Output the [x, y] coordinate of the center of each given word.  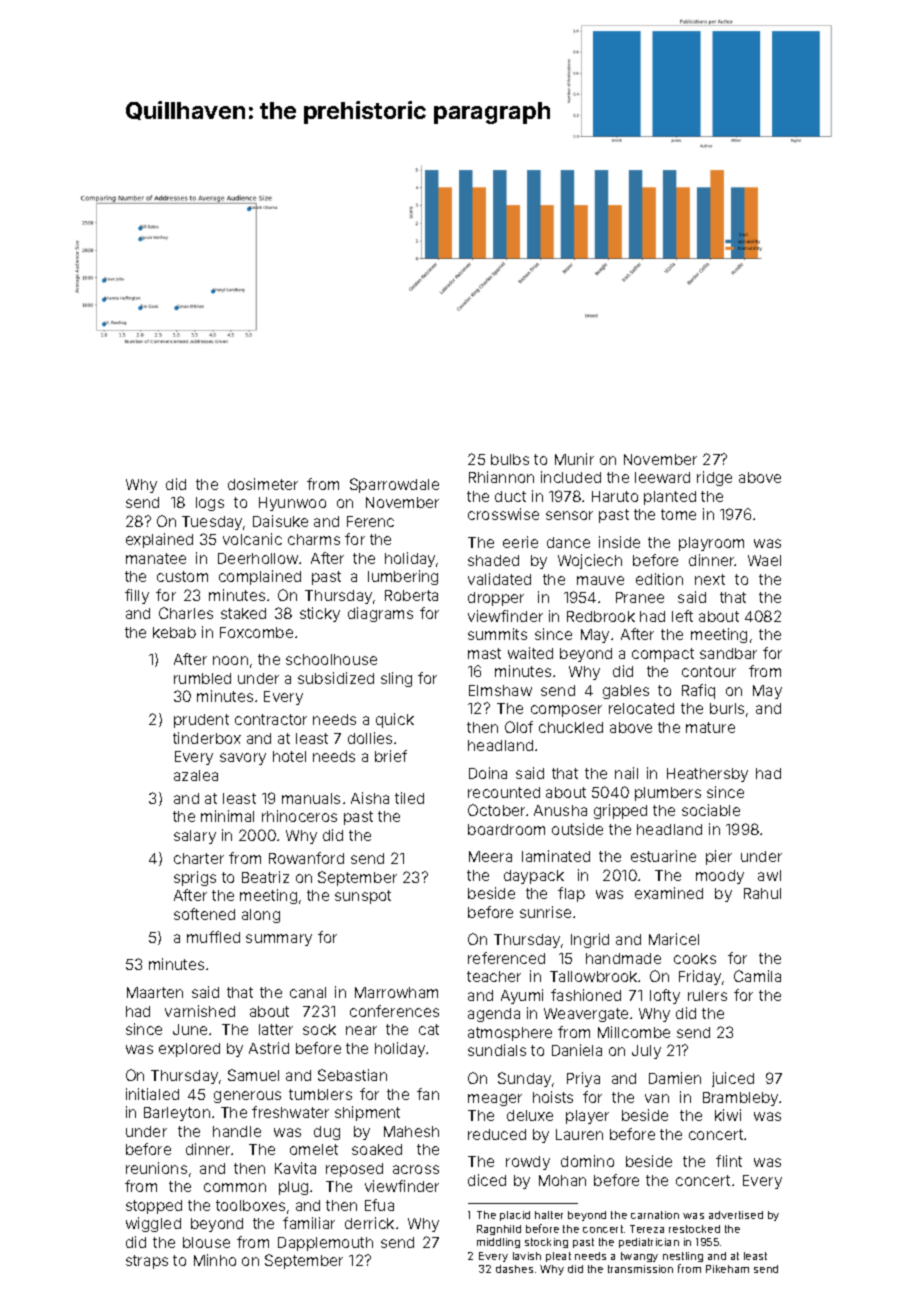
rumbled [202, 678]
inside [619, 542]
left [682, 616]
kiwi [728, 1115]
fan [428, 1094]
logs [210, 504]
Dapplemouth [325, 1244]
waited [530, 653]
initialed [152, 1094]
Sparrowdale [394, 485]
